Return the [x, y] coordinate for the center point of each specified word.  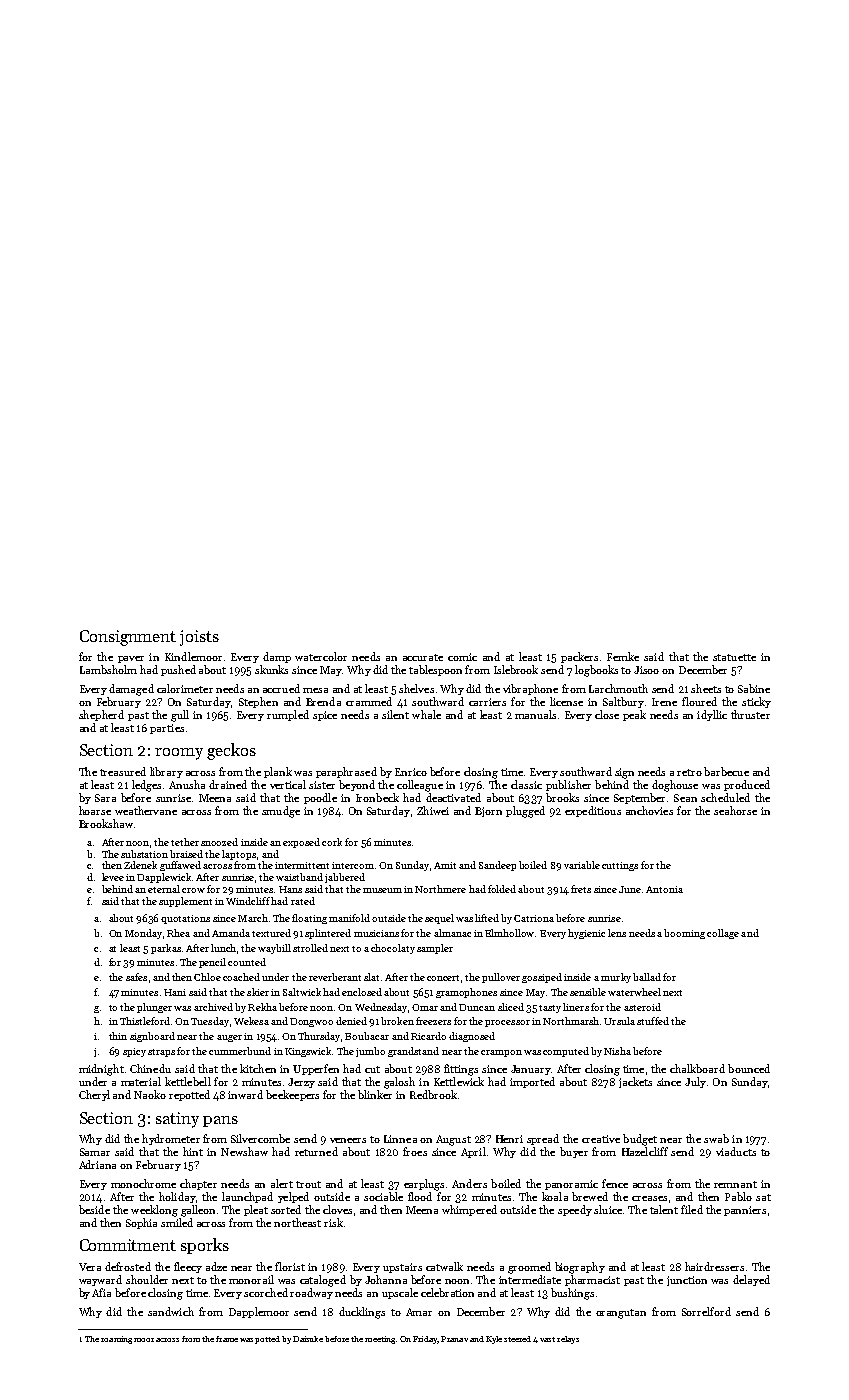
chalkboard [697, 1068]
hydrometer [171, 1139]
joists [199, 638]
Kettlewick [459, 1081]
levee [113, 877]
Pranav [454, 1339]
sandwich [171, 1311]
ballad [647, 977]
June [630, 889]
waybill [274, 949]
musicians [376, 933]
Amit [445, 865]
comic [462, 657]
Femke [623, 656]
